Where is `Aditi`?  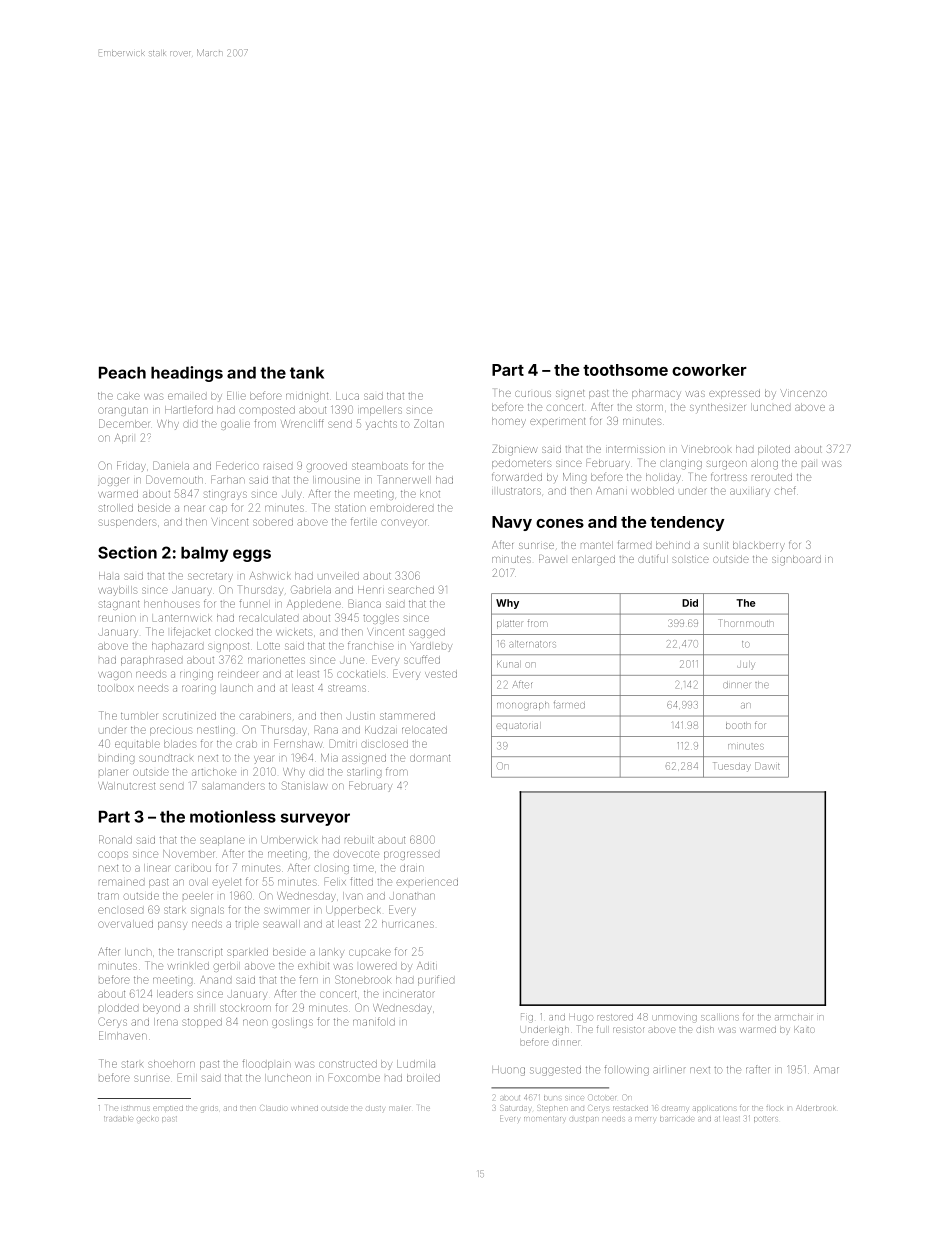
Aditi is located at coordinates (427, 966).
